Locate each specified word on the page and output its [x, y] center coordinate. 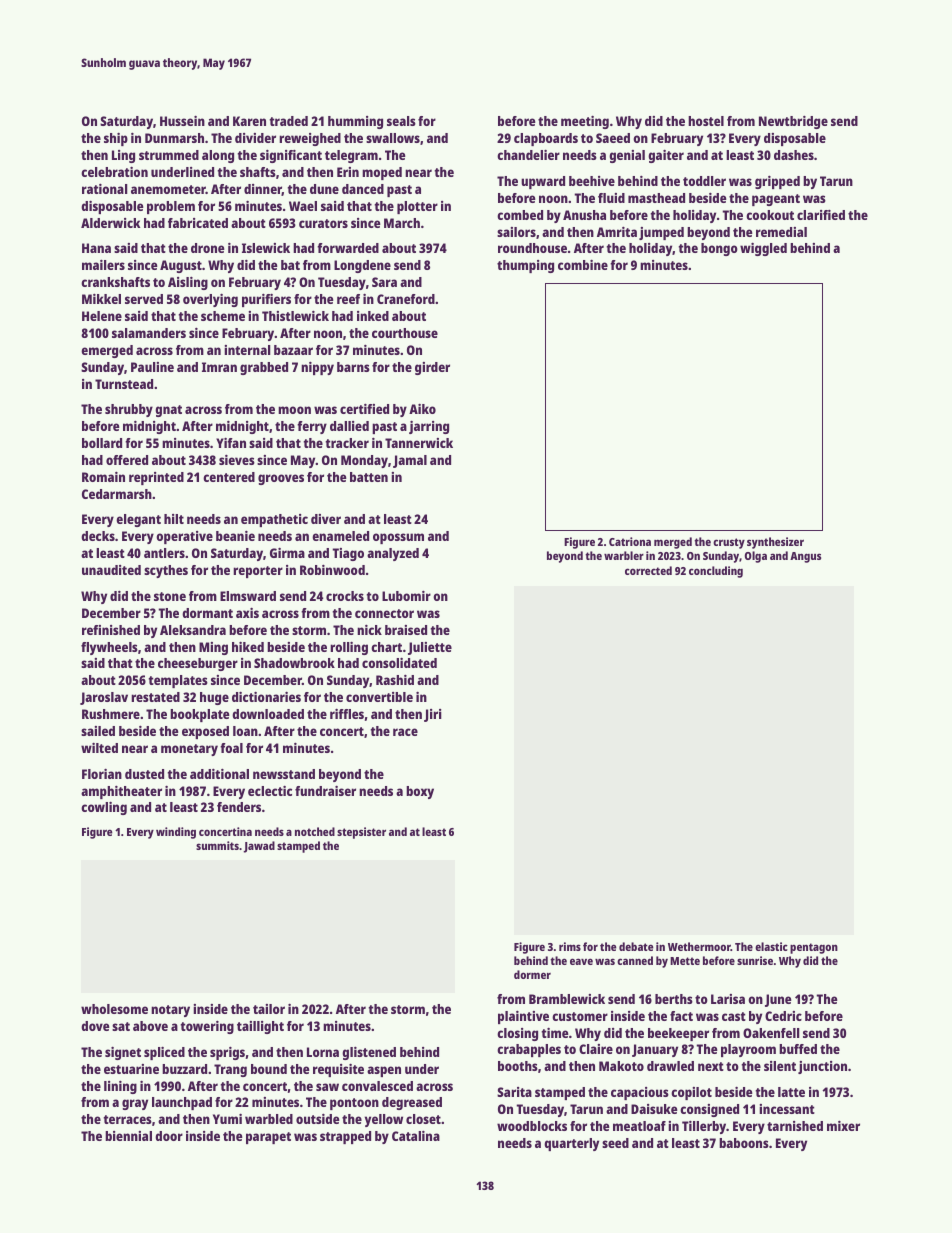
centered [229, 477]
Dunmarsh [174, 138]
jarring [429, 427]
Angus [805, 557]
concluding [716, 572]
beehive [592, 181]
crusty [729, 543]
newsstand [284, 774]
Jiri [433, 715]
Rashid [395, 680]
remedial [781, 232]
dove [95, 1026]
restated [155, 697]
